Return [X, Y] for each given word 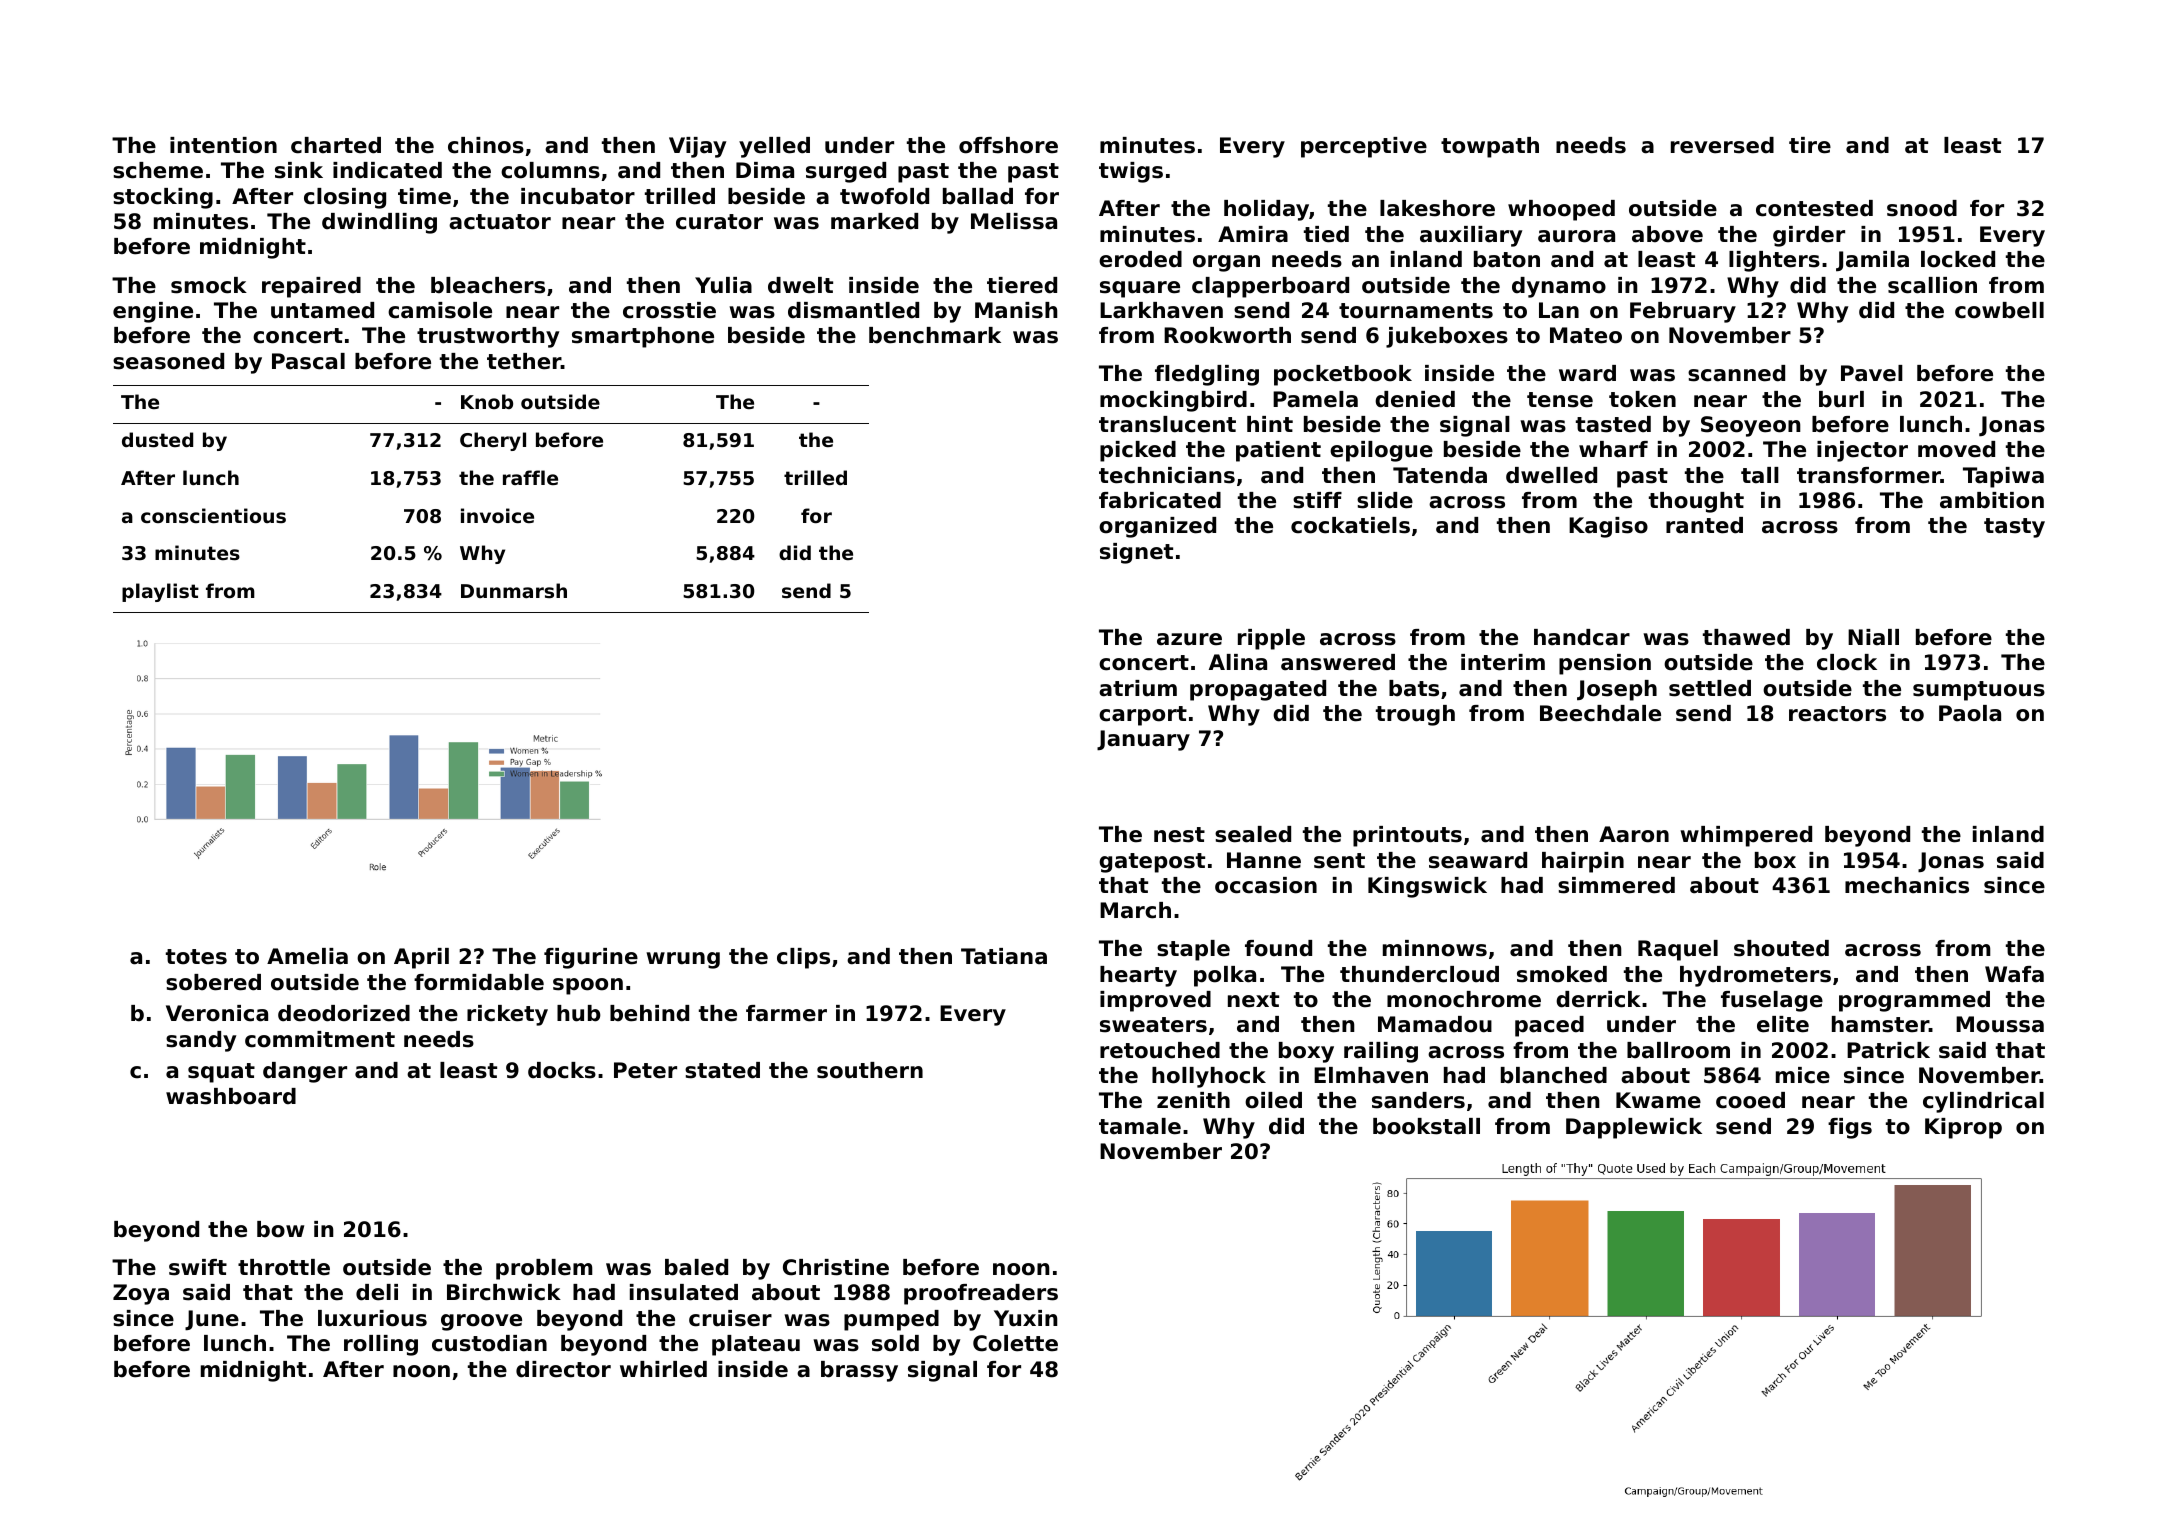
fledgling [1207, 375]
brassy [859, 1371]
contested [1814, 208]
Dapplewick [1634, 1128]
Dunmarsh [514, 591]
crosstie [669, 310]
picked [1138, 451]
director [563, 1369]
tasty [2014, 528]
